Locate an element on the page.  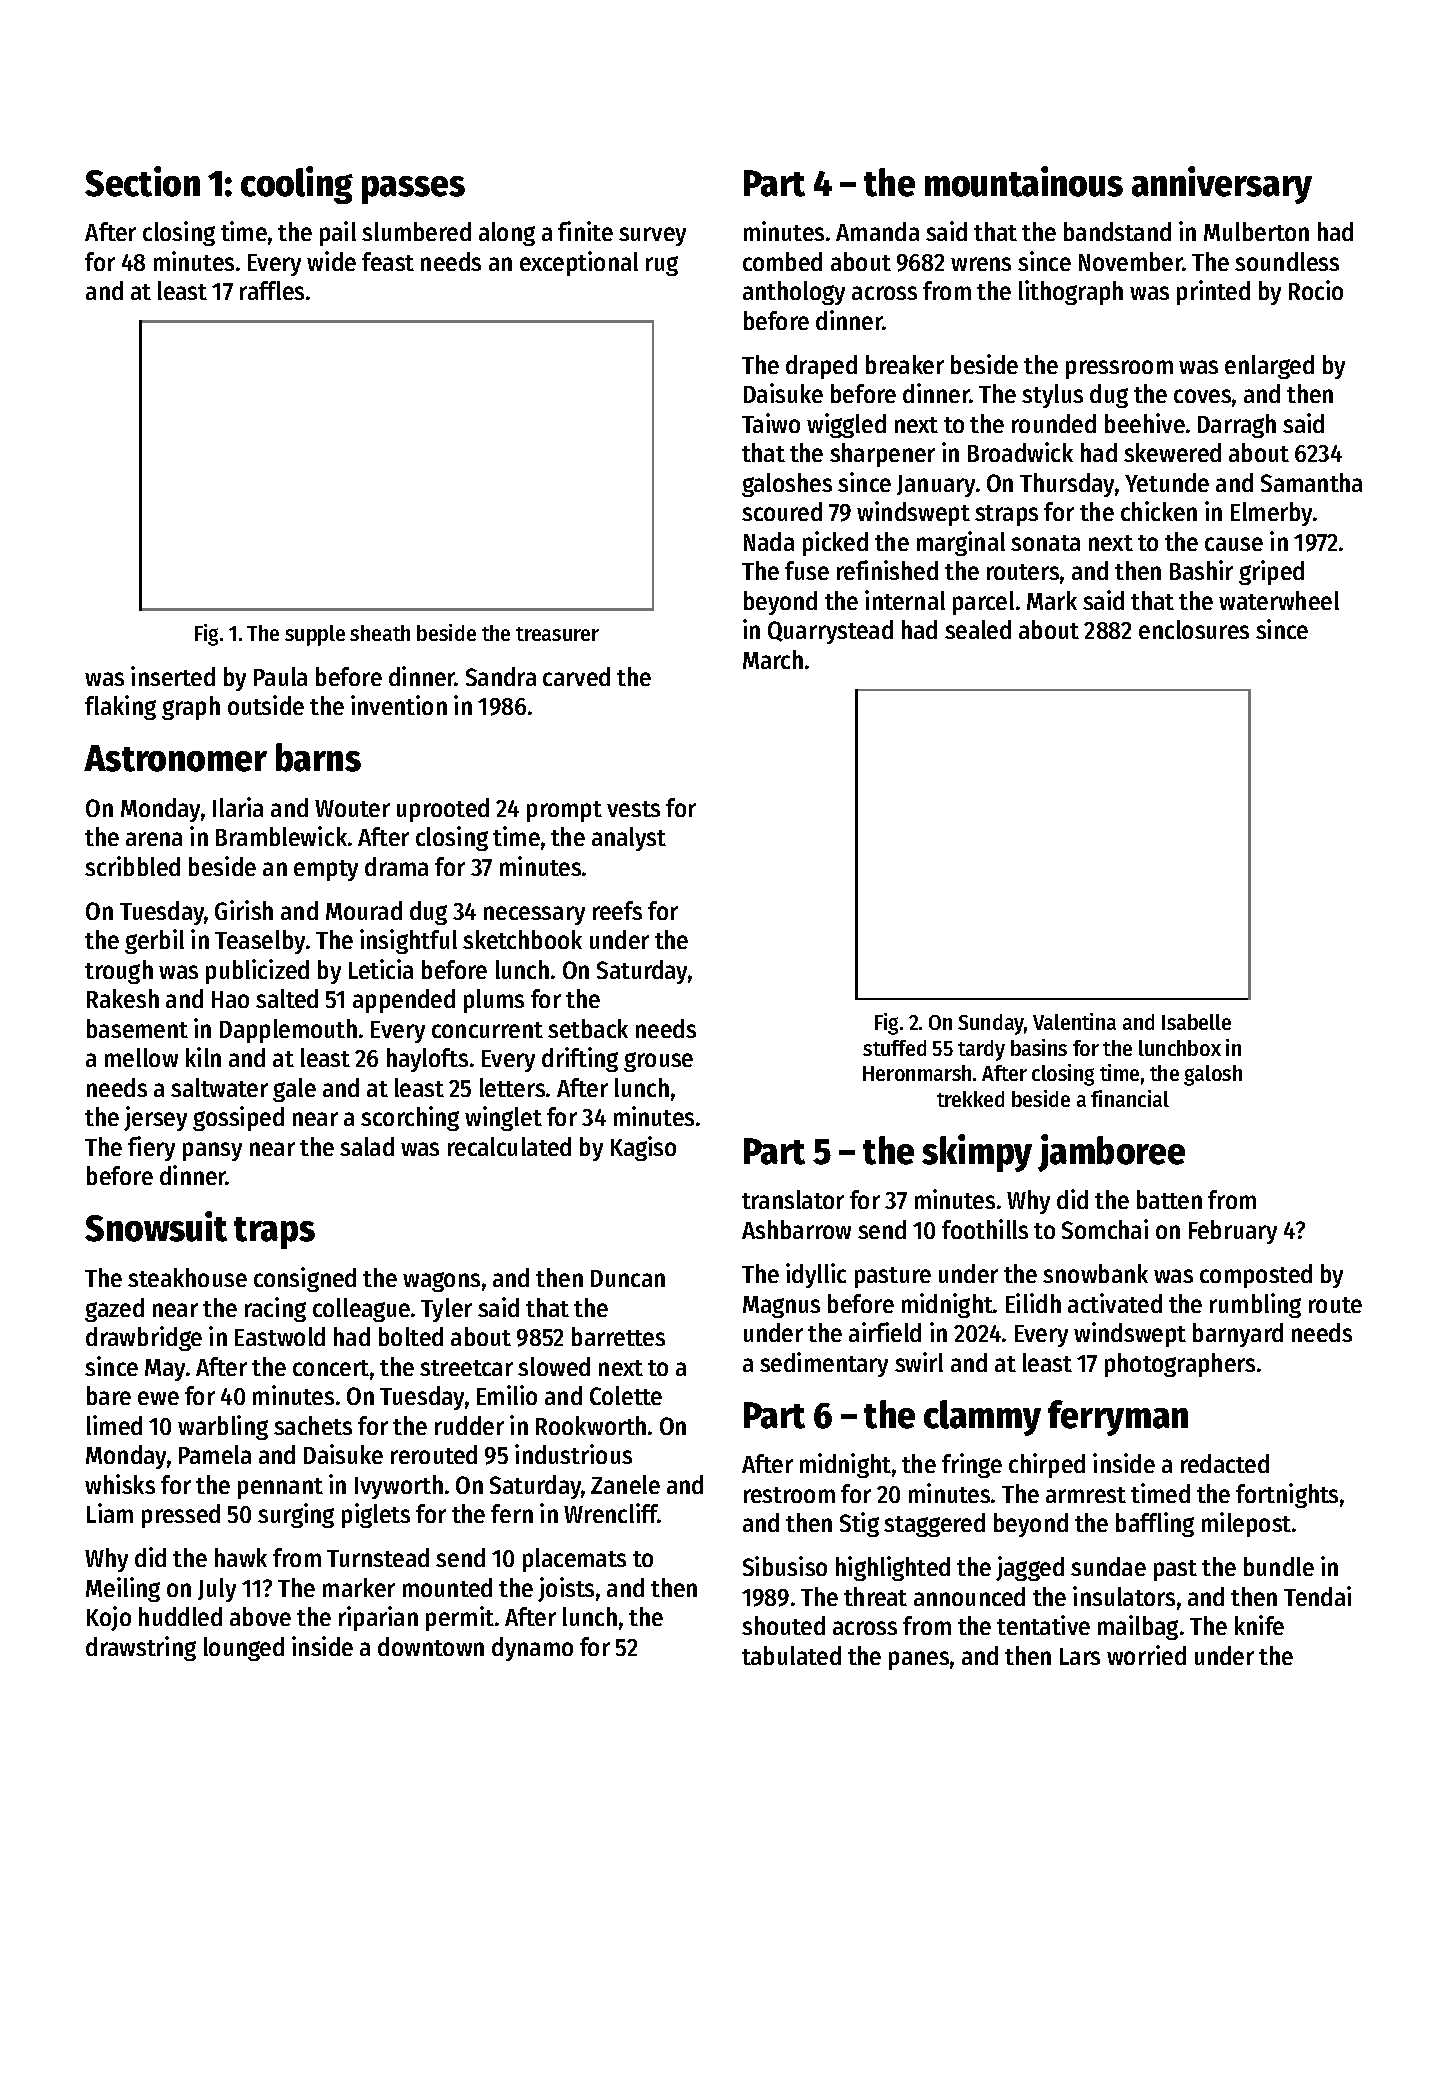
dynamo is located at coordinates (532, 1649).
